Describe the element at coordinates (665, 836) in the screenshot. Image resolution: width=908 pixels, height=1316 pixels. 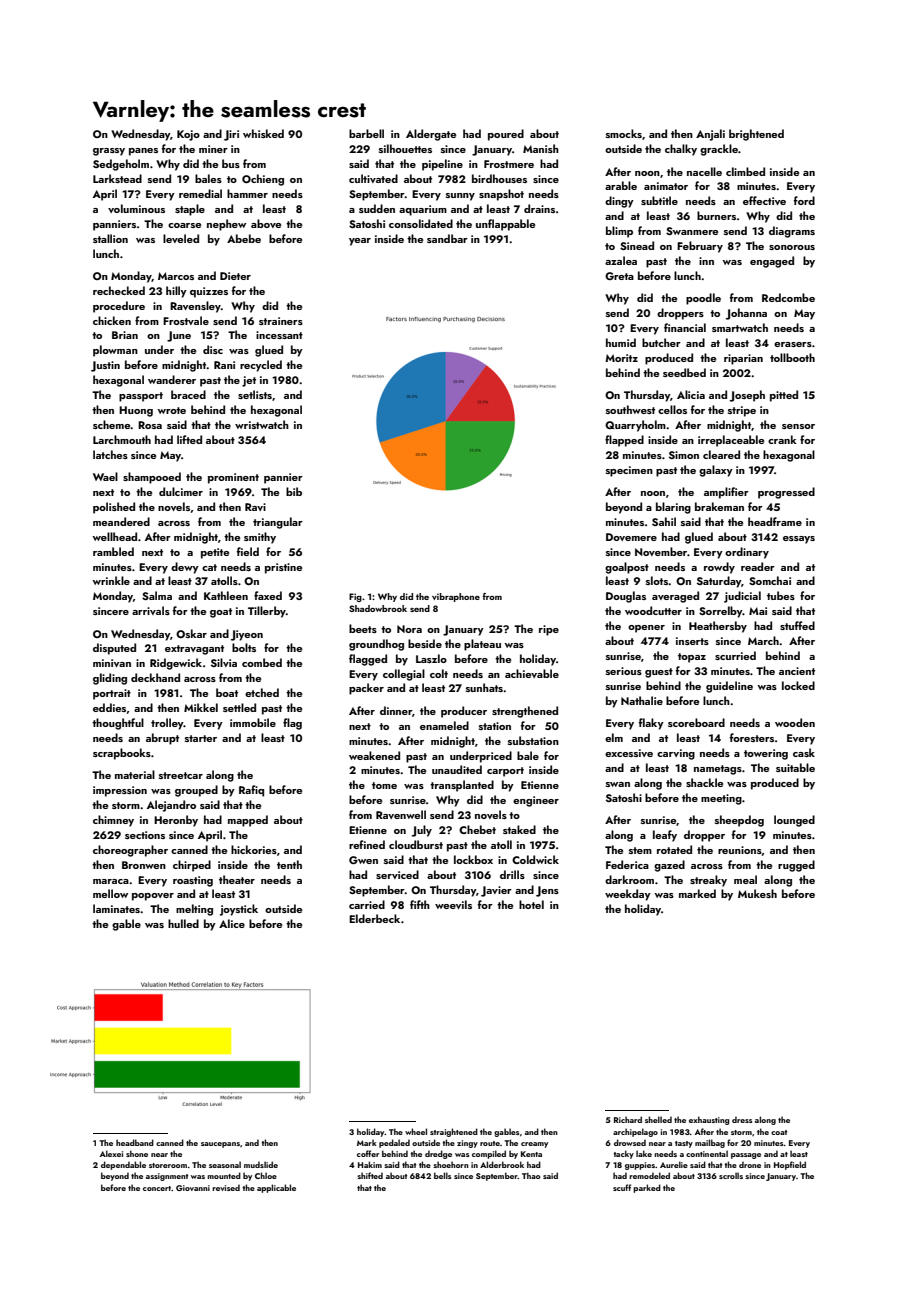
I see `leafy` at that location.
